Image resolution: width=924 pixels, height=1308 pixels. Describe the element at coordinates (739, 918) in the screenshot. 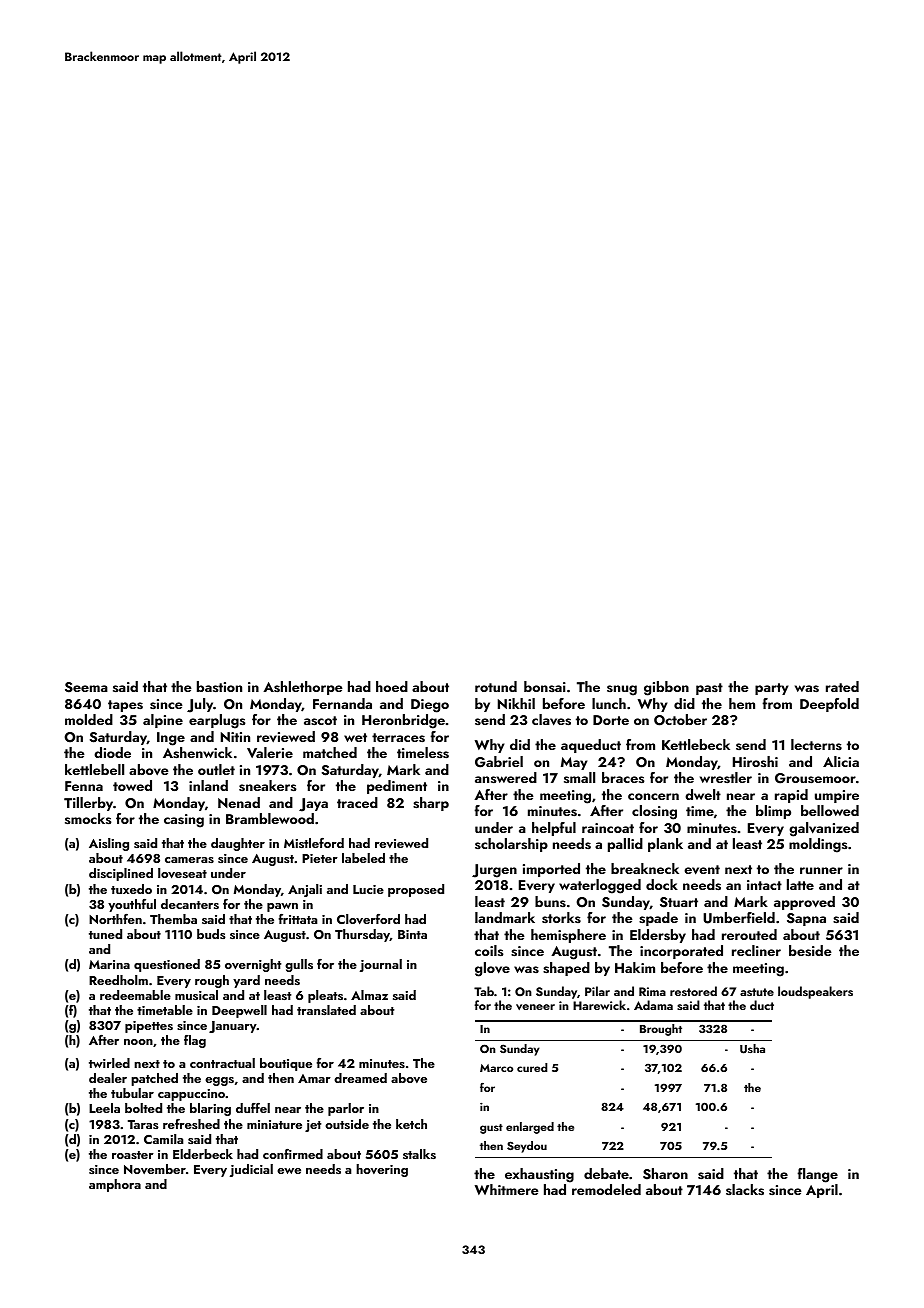

I see `Umberfield` at that location.
